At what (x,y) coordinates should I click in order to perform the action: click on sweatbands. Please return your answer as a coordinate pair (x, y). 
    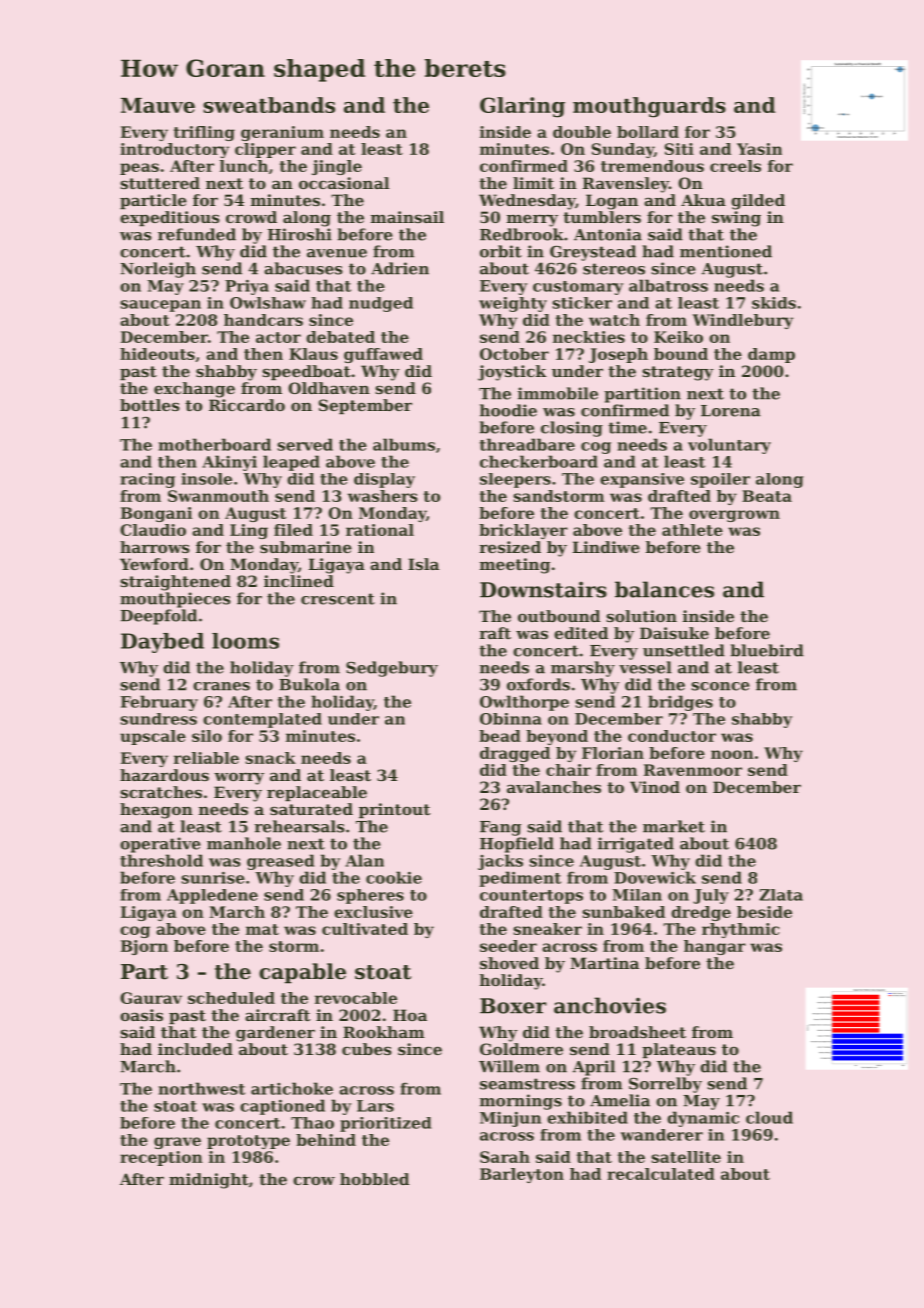
    Looking at the image, I should click on (269, 105).
